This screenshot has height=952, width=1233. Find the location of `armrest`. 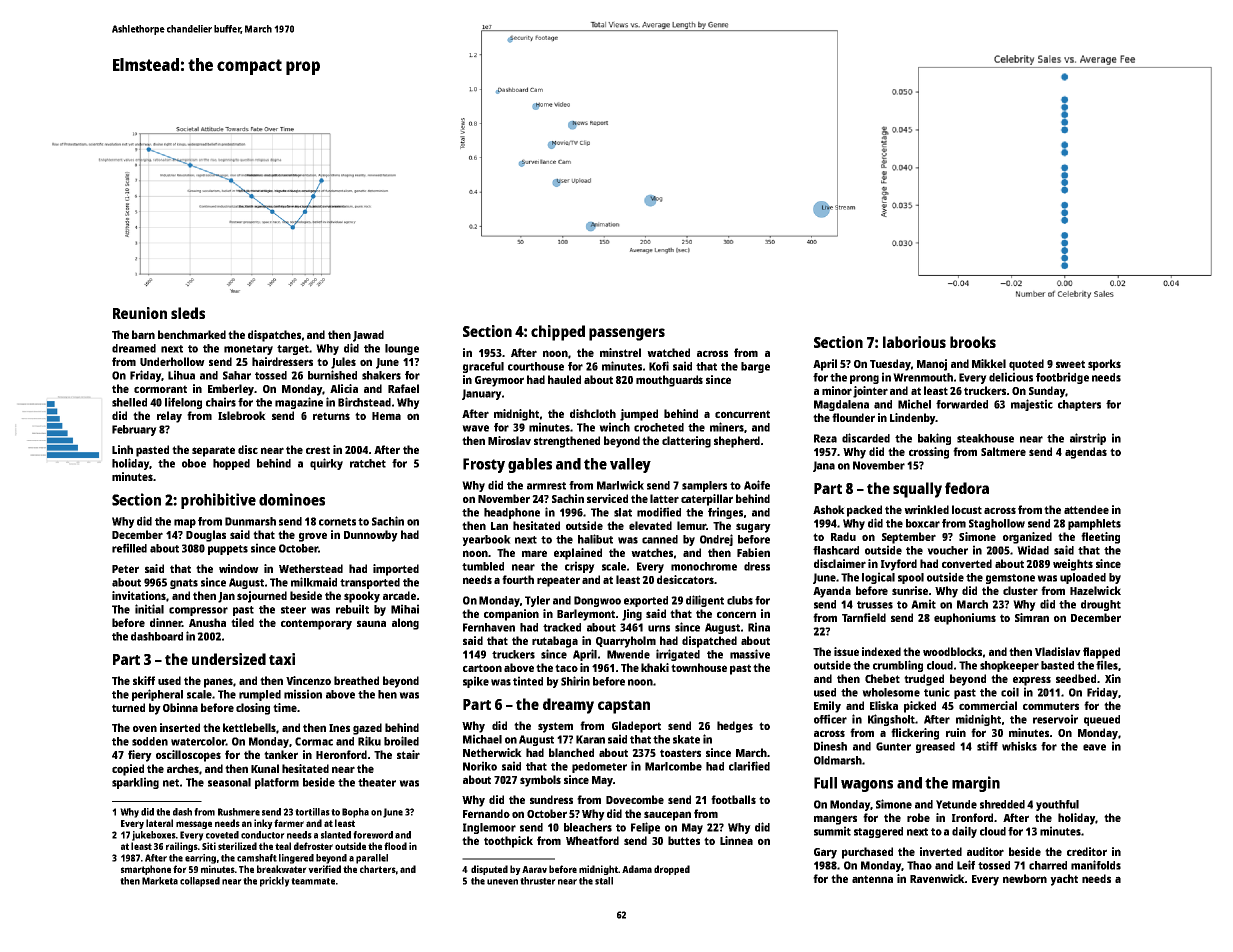

armrest is located at coordinates (546, 486).
